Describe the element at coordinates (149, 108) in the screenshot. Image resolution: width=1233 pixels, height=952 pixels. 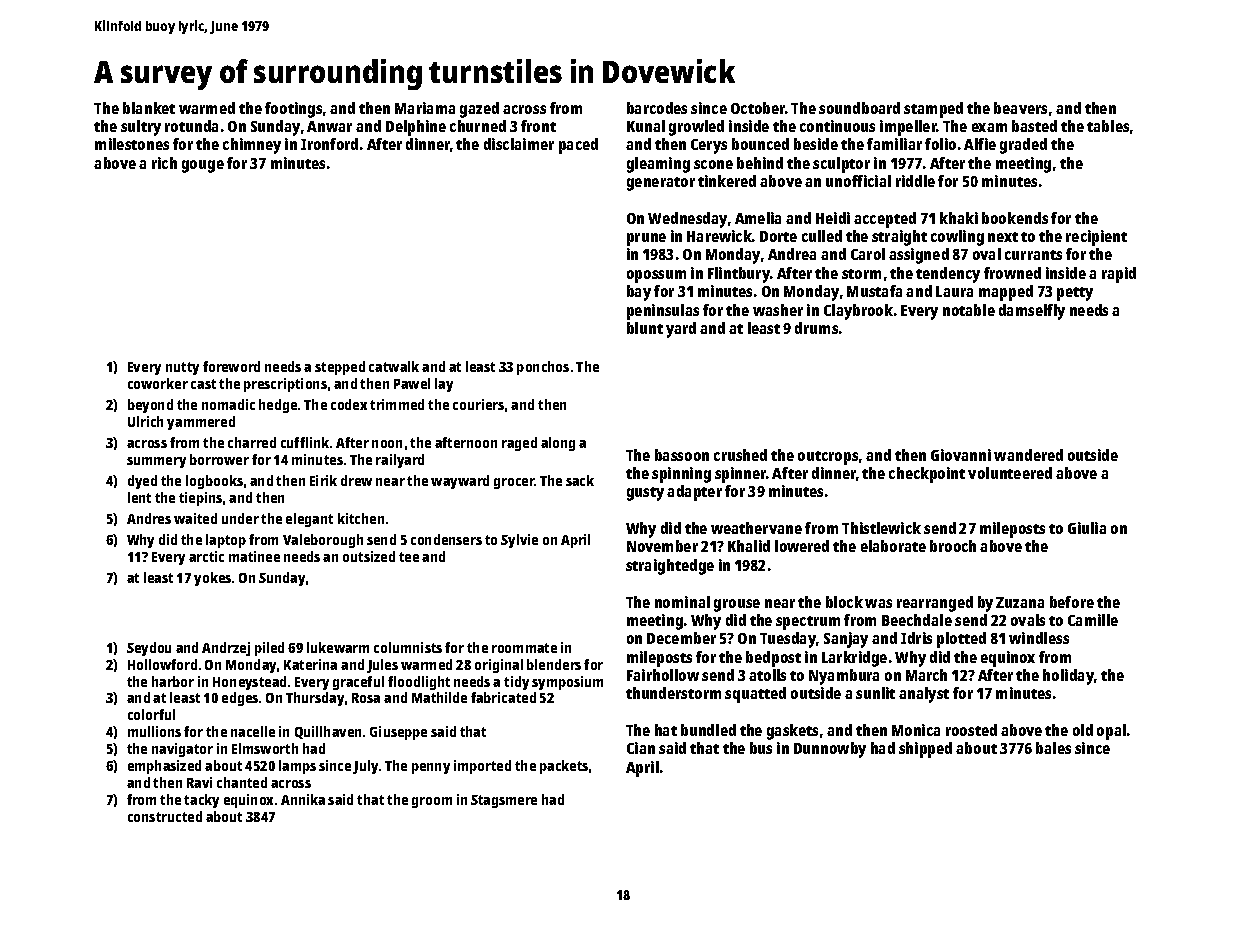
I see `blanket` at that location.
